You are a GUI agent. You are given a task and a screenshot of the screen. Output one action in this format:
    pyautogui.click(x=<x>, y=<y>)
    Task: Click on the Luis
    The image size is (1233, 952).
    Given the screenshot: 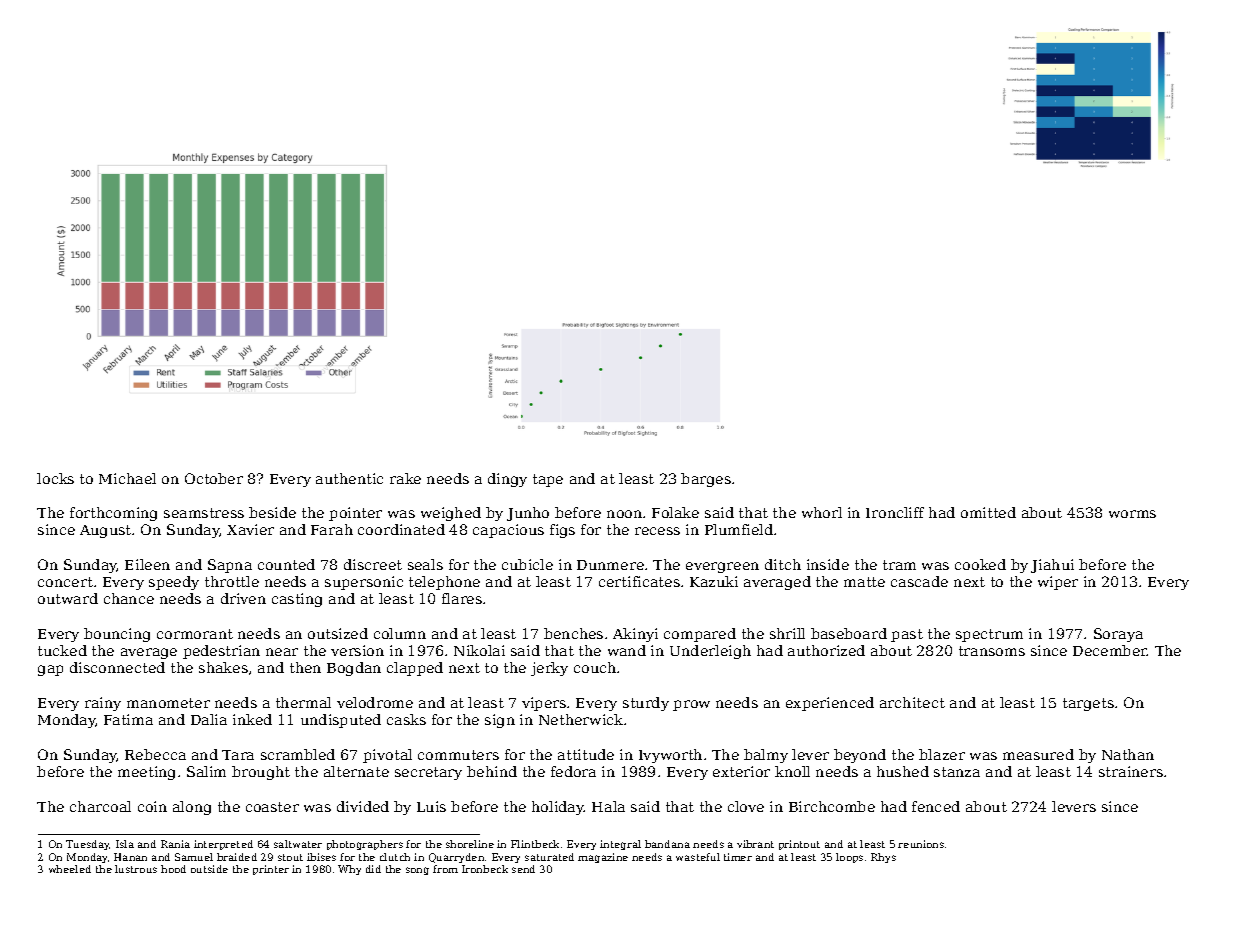 What is the action you would take?
    pyautogui.click(x=431, y=806)
